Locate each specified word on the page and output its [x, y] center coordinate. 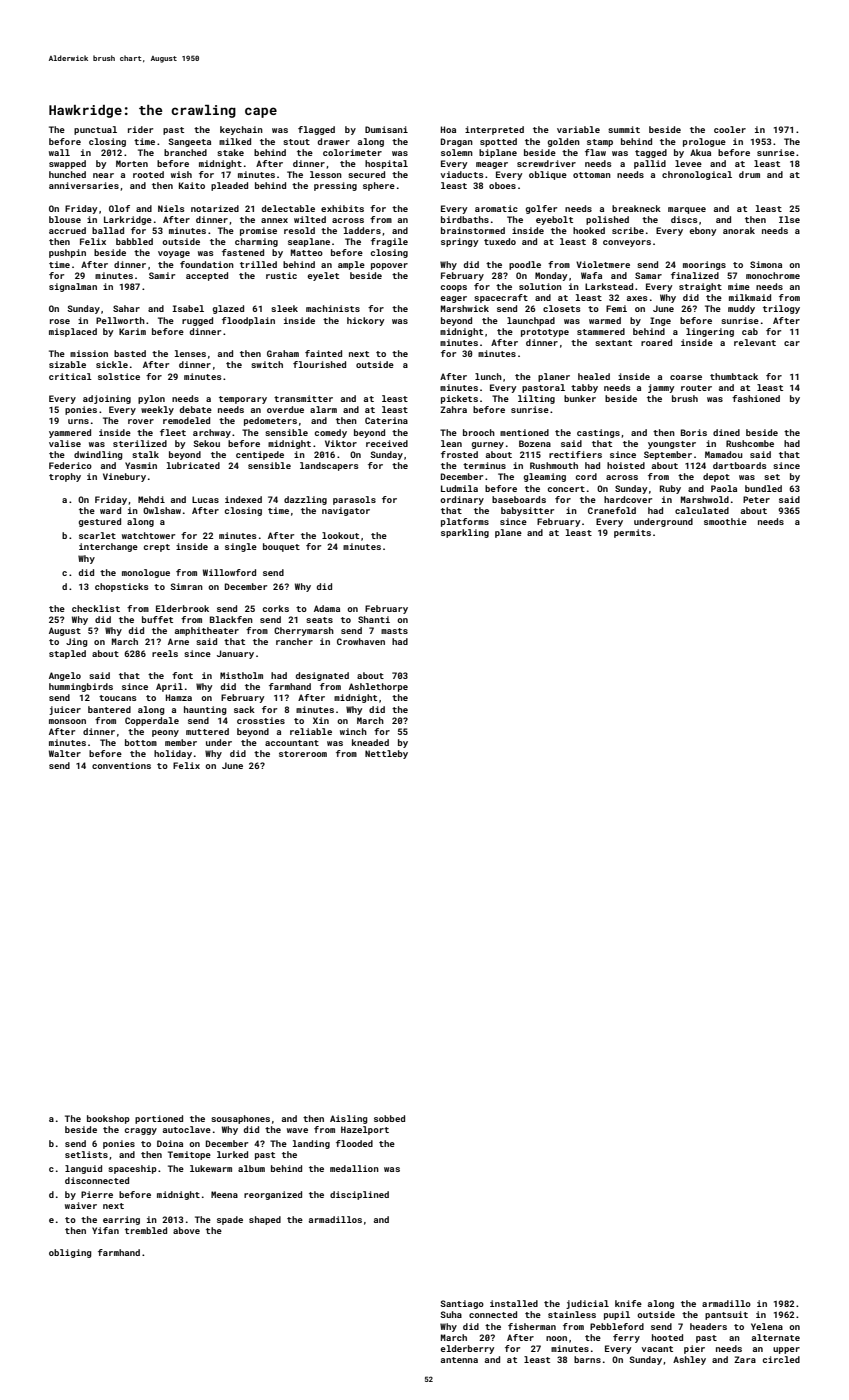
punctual [95, 130]
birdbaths [465, 219]
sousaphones [240, 1119]
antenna [459, 1360]
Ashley [689, 1360]
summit [624, 129]
